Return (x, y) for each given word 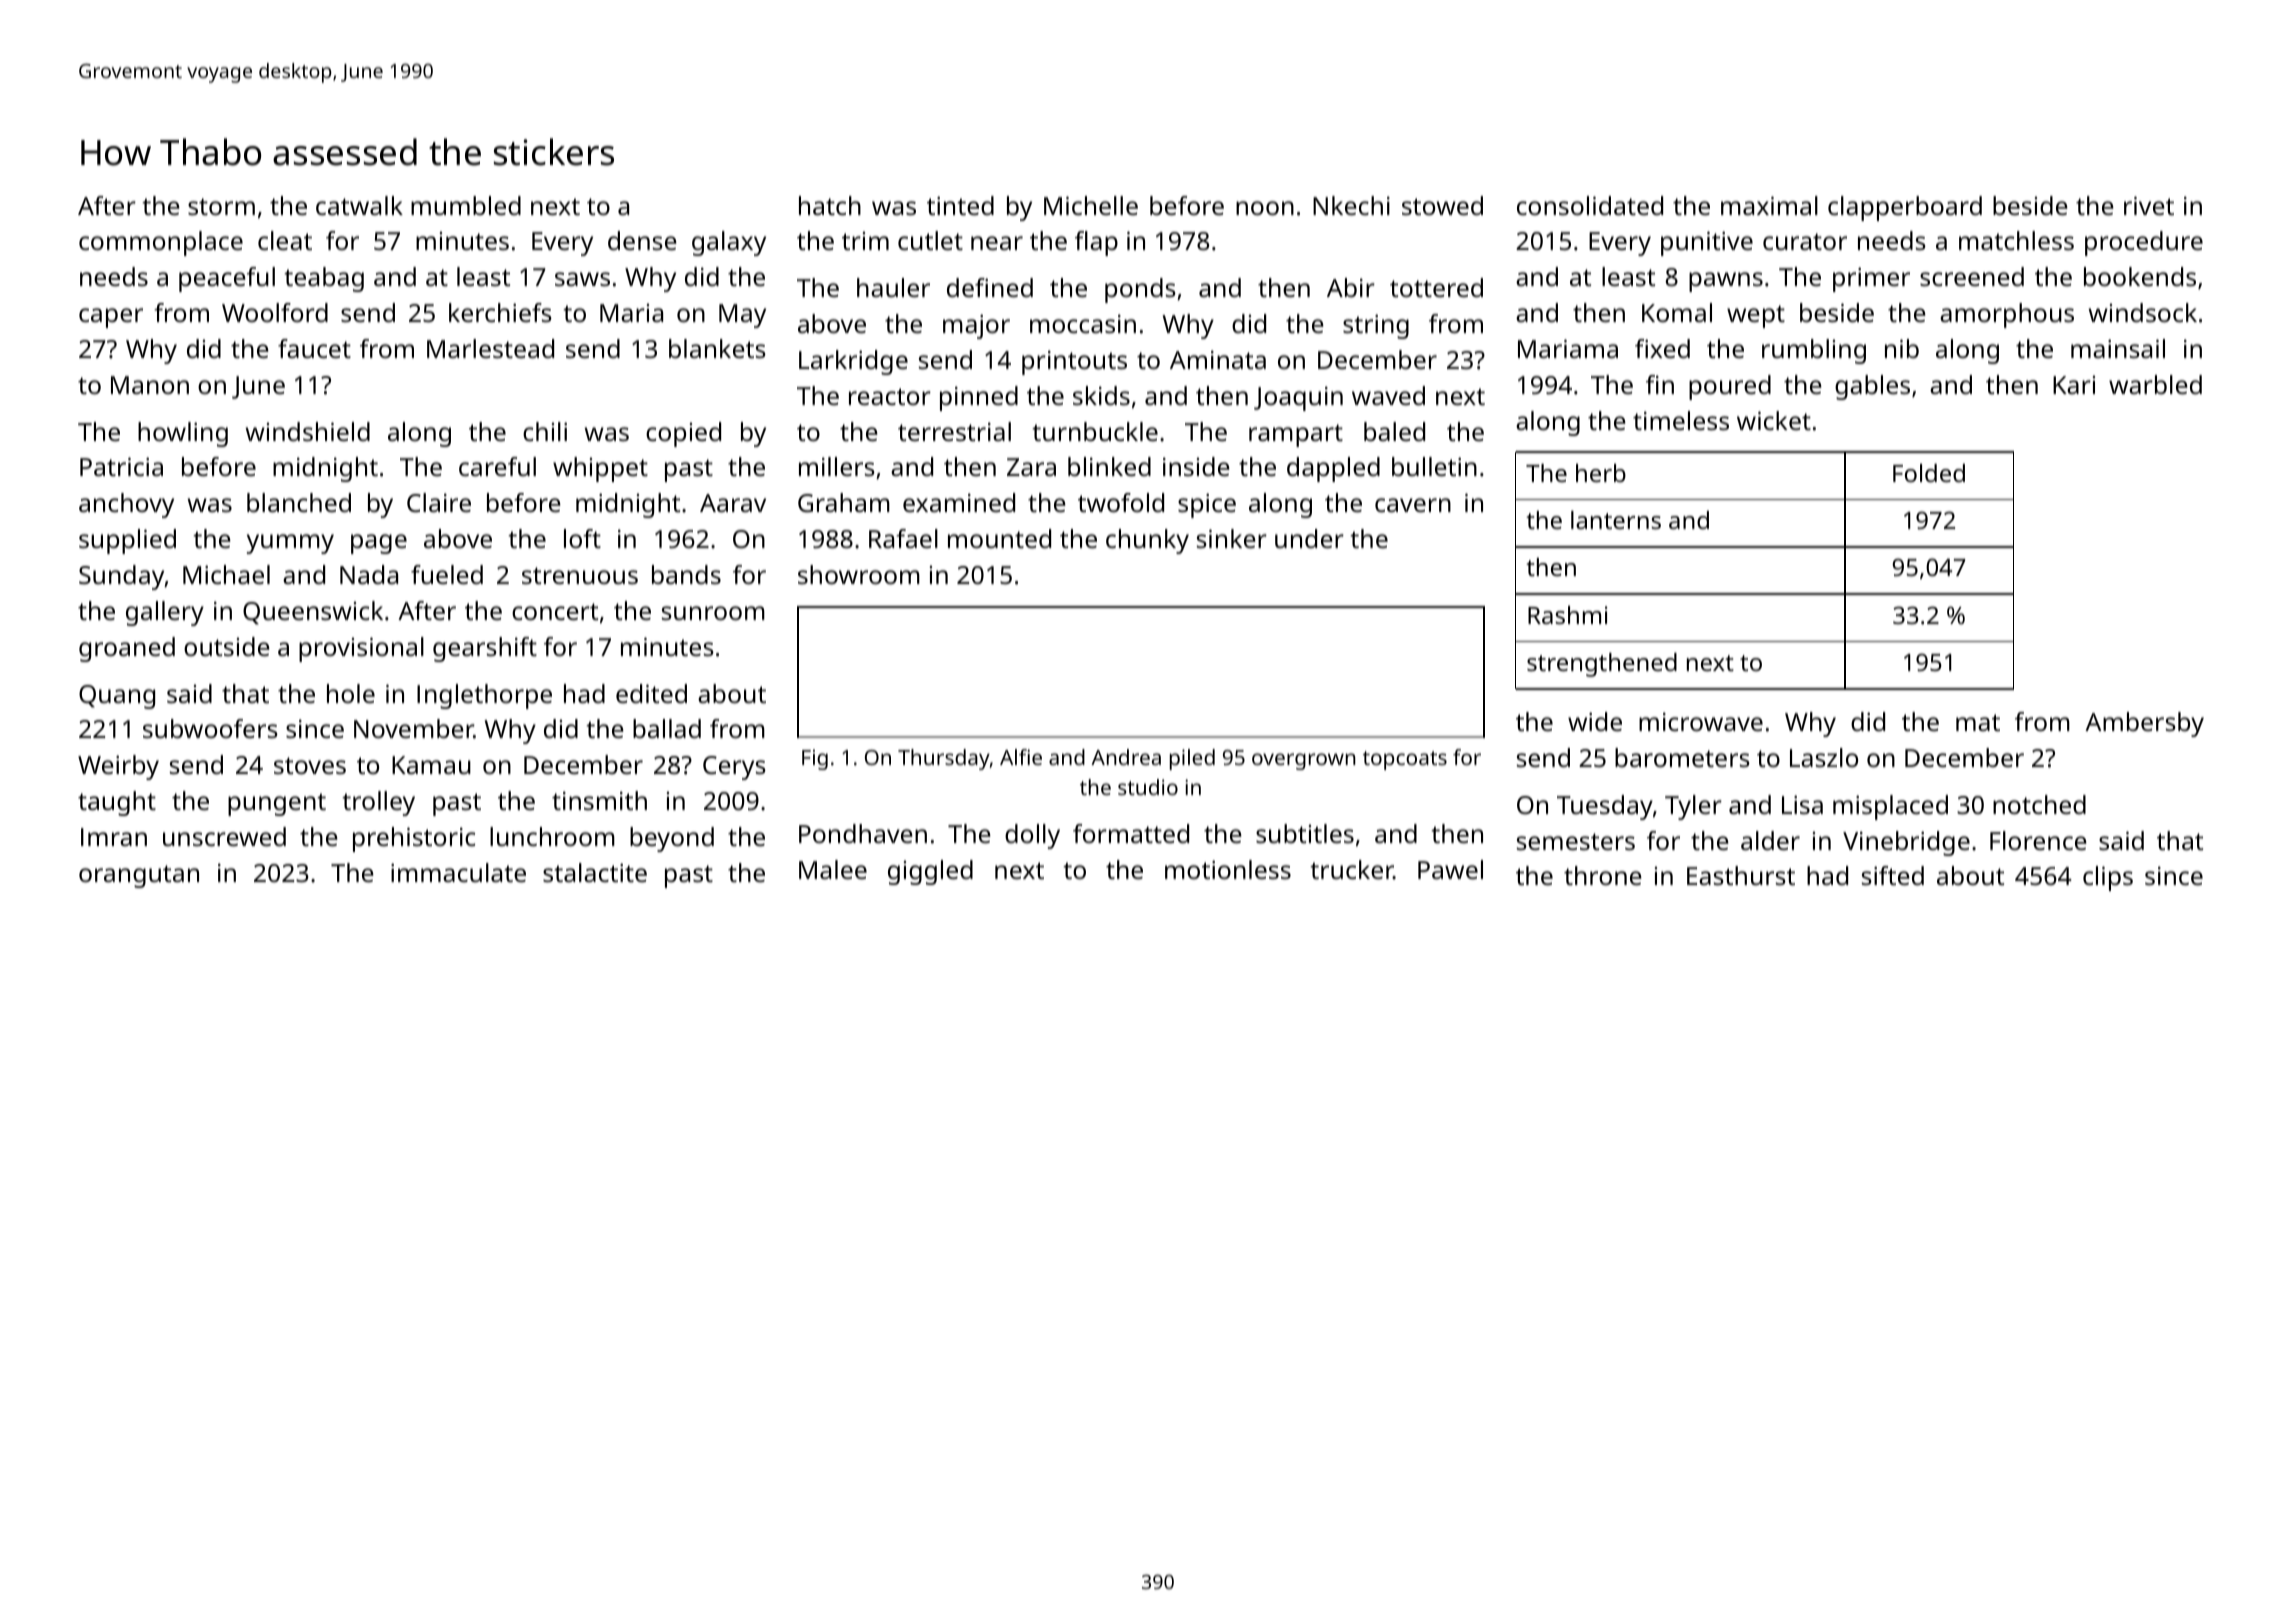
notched (2039, 804)
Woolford (275, 312)
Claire (439, 502)
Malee (833, 869)
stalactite (595, 872)
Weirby (118, 767)
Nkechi (1351, 205)
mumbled (466, 205)
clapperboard (1905, 208)
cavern (1413, 505)
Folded (1929, 473)
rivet (2149, 205)
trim (865, 241)
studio (1148, 787)
